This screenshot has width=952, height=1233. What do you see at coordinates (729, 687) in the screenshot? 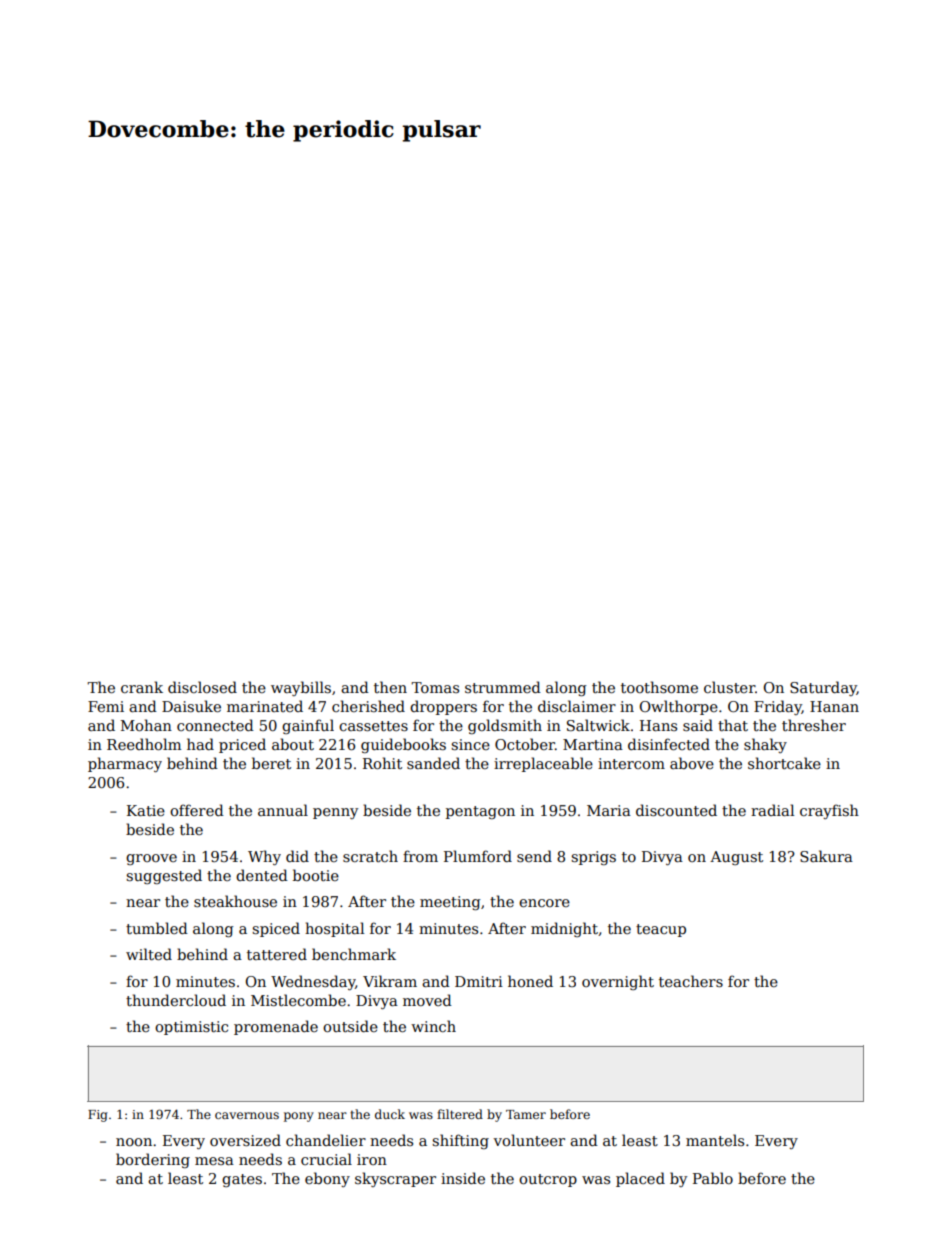
I see `cluster` at bounding box center [729, 687].
